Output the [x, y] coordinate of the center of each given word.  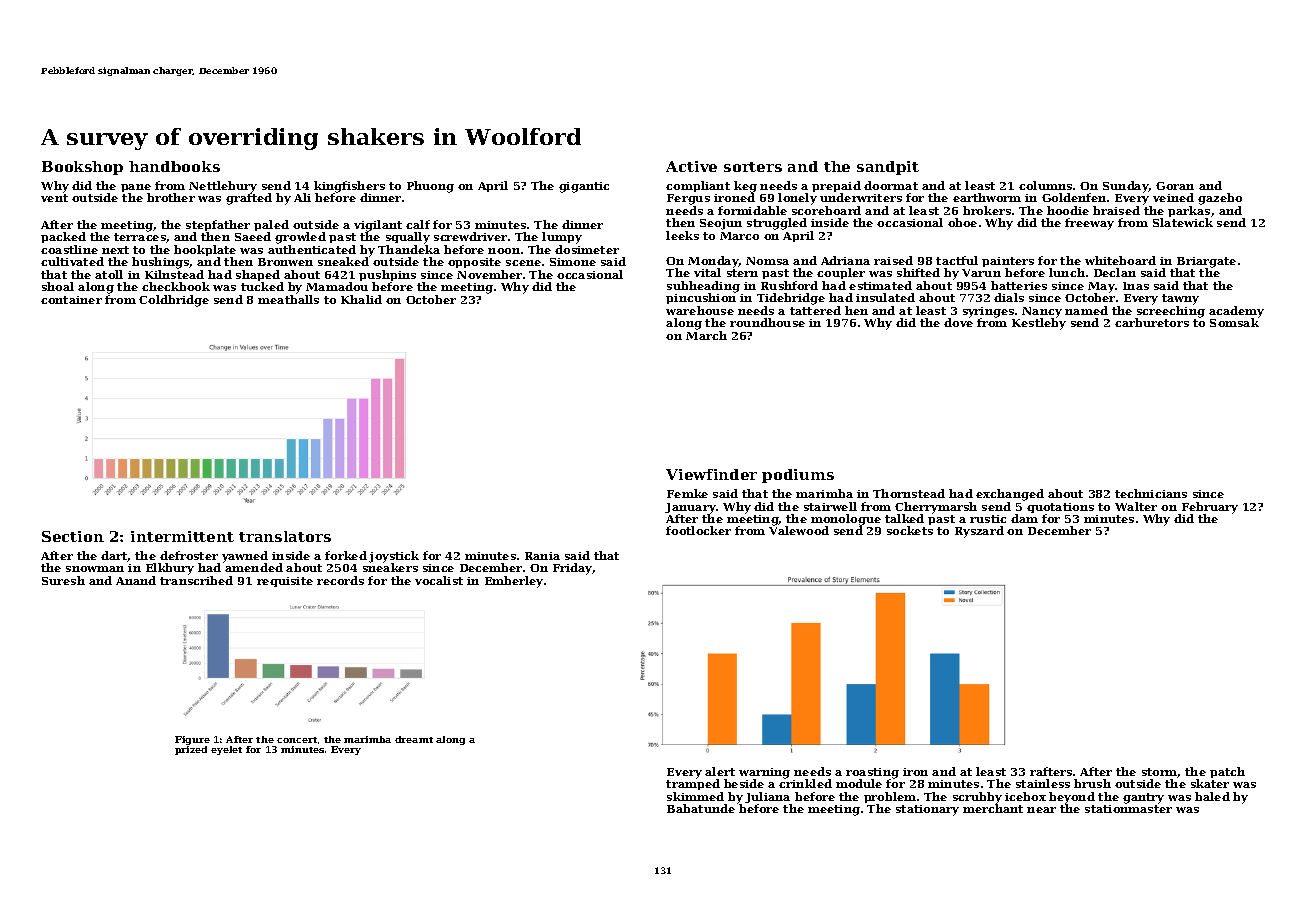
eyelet [226, 750]
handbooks [174, 166]
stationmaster [1128, 809]
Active [691, 166]
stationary [927, 810]
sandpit [888, 168]
